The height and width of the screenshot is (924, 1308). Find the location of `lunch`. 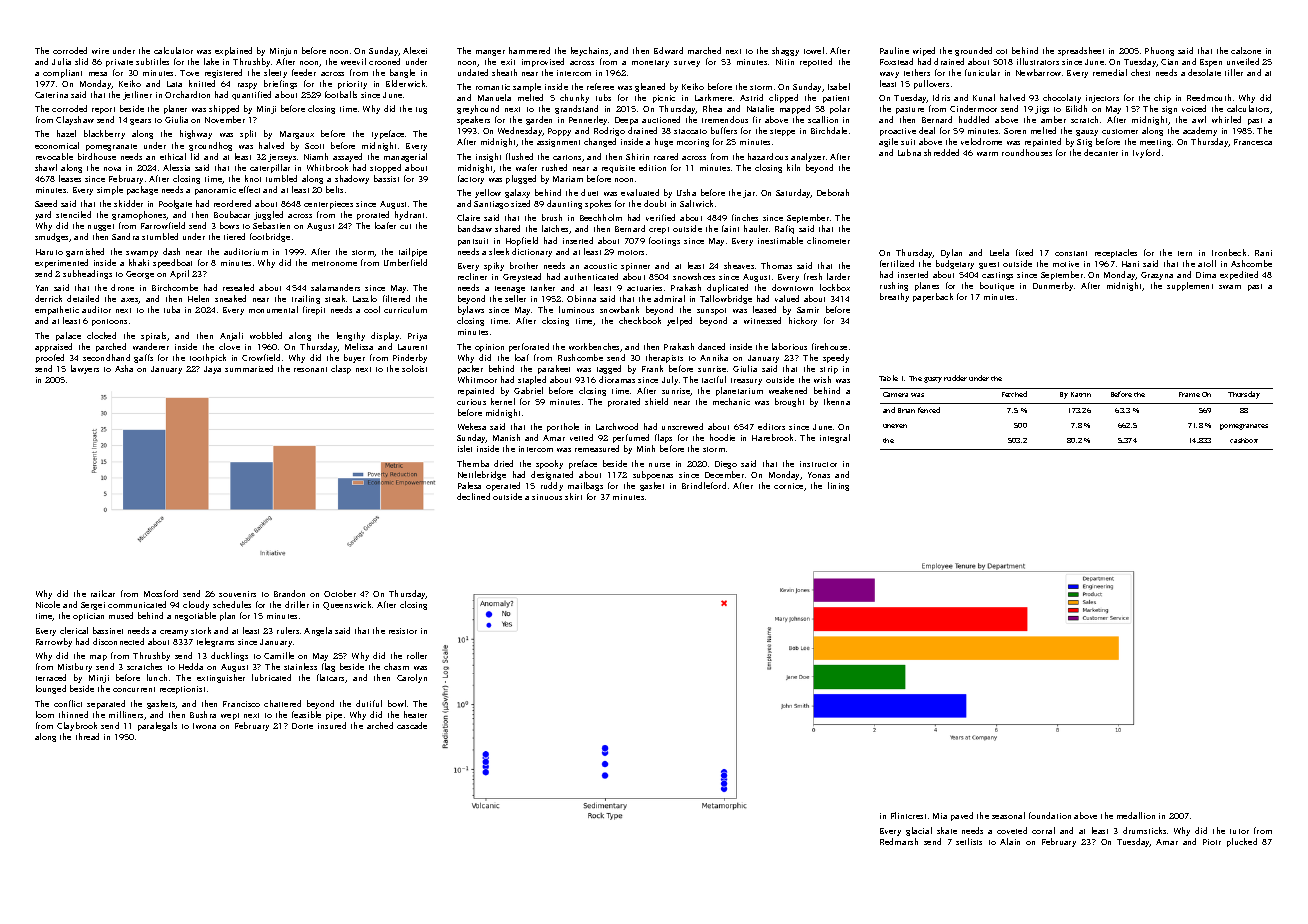

lunch is located at coordinates (157, 677).
